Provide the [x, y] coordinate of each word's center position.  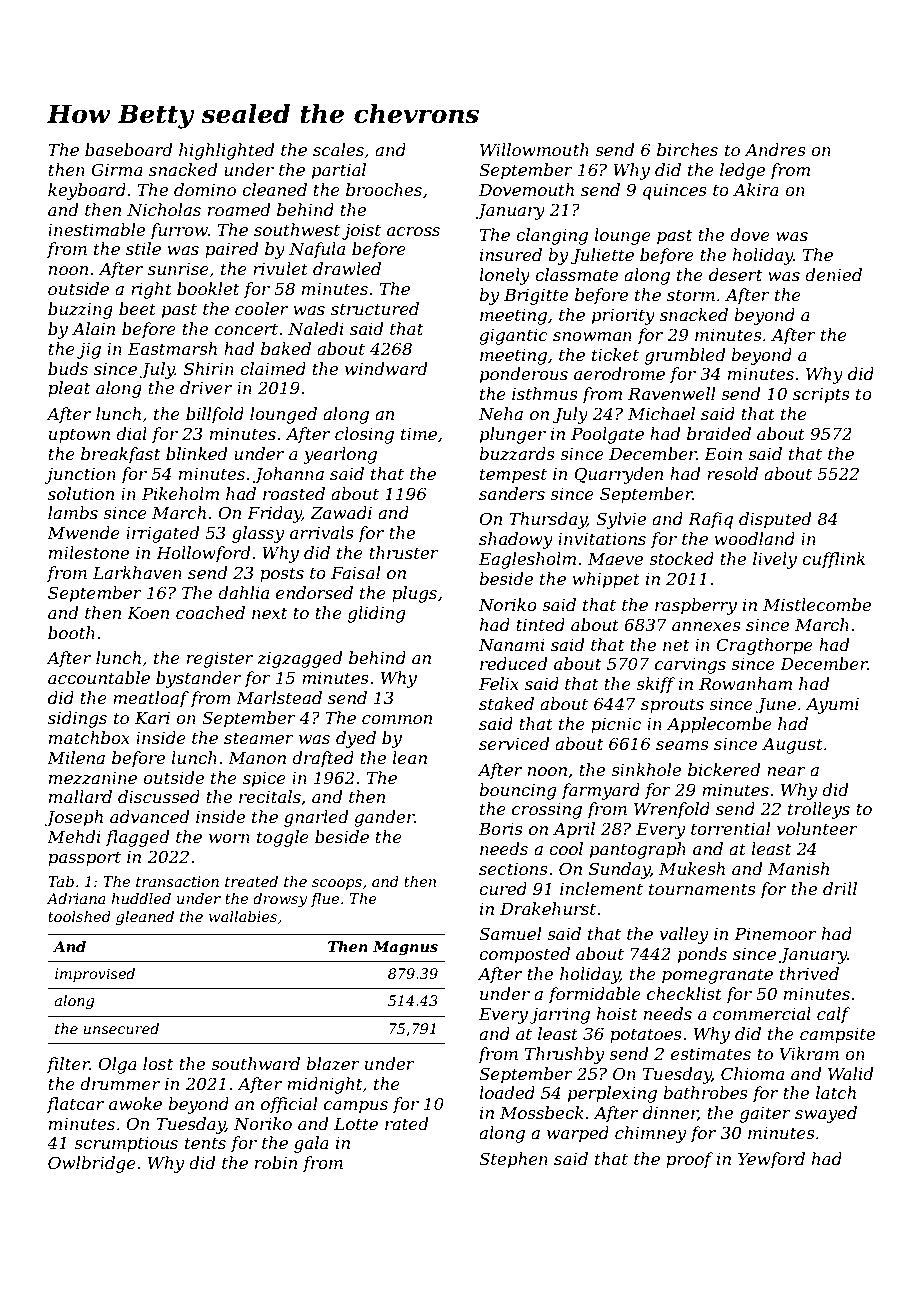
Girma [117, 169]
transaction [177, 881]
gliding [376, 614]
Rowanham [745, 683]
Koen [148, 613]
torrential [730, 828]
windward [386, 368]
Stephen [513, 1160]
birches [687, 149]
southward [255, 1063]
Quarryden [618, 475]
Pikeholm [180, 493]
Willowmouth [534, 149]
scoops [337, 884]
